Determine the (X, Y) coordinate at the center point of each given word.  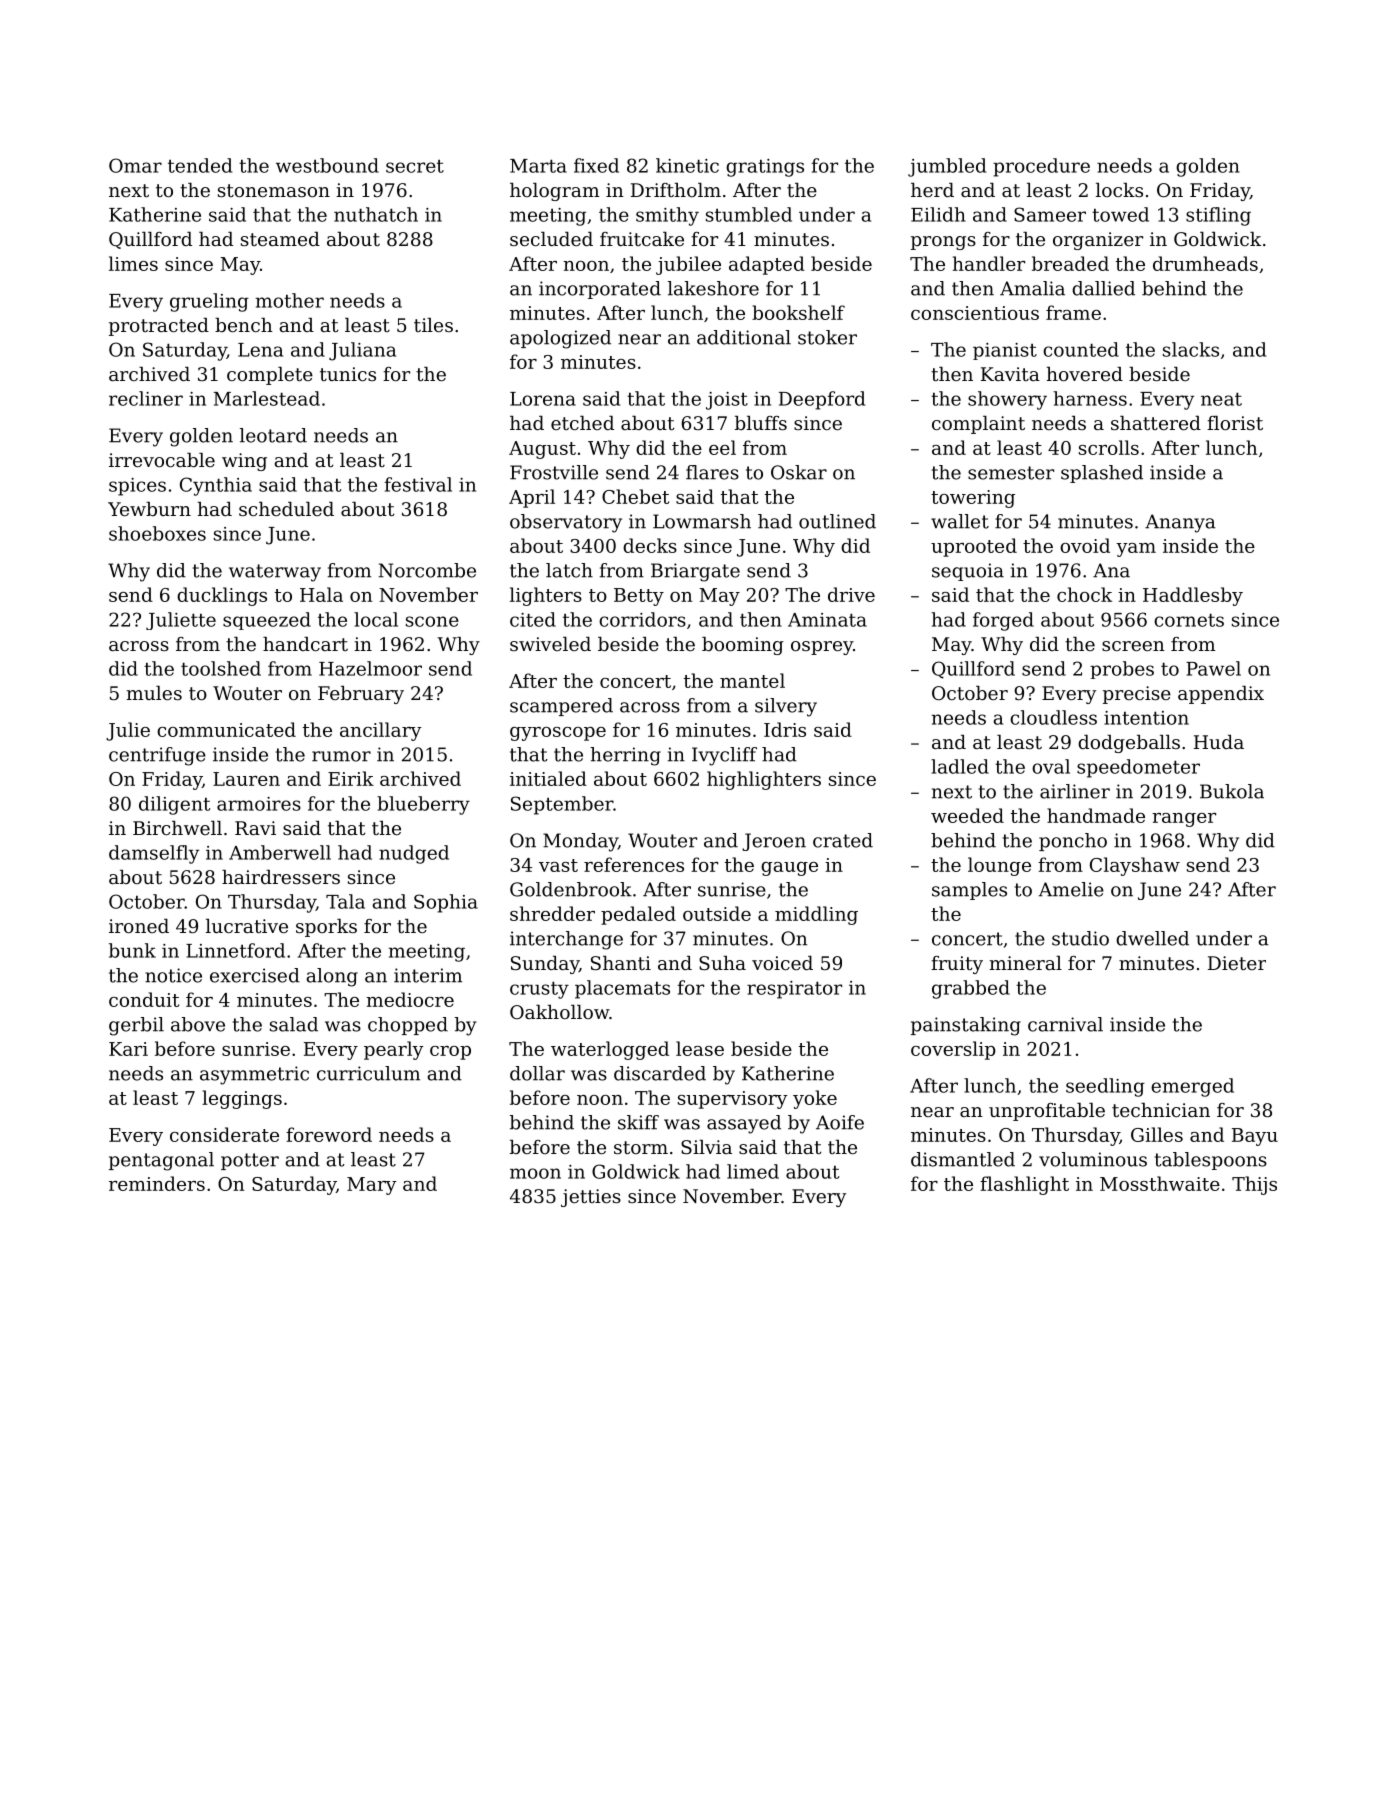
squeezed (267, 621)
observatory (566, 523)
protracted (159, 327)
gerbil (136, 1026)
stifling (1218, 216)
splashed (1102, 474)
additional (744, 337)
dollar (537, 1073)
